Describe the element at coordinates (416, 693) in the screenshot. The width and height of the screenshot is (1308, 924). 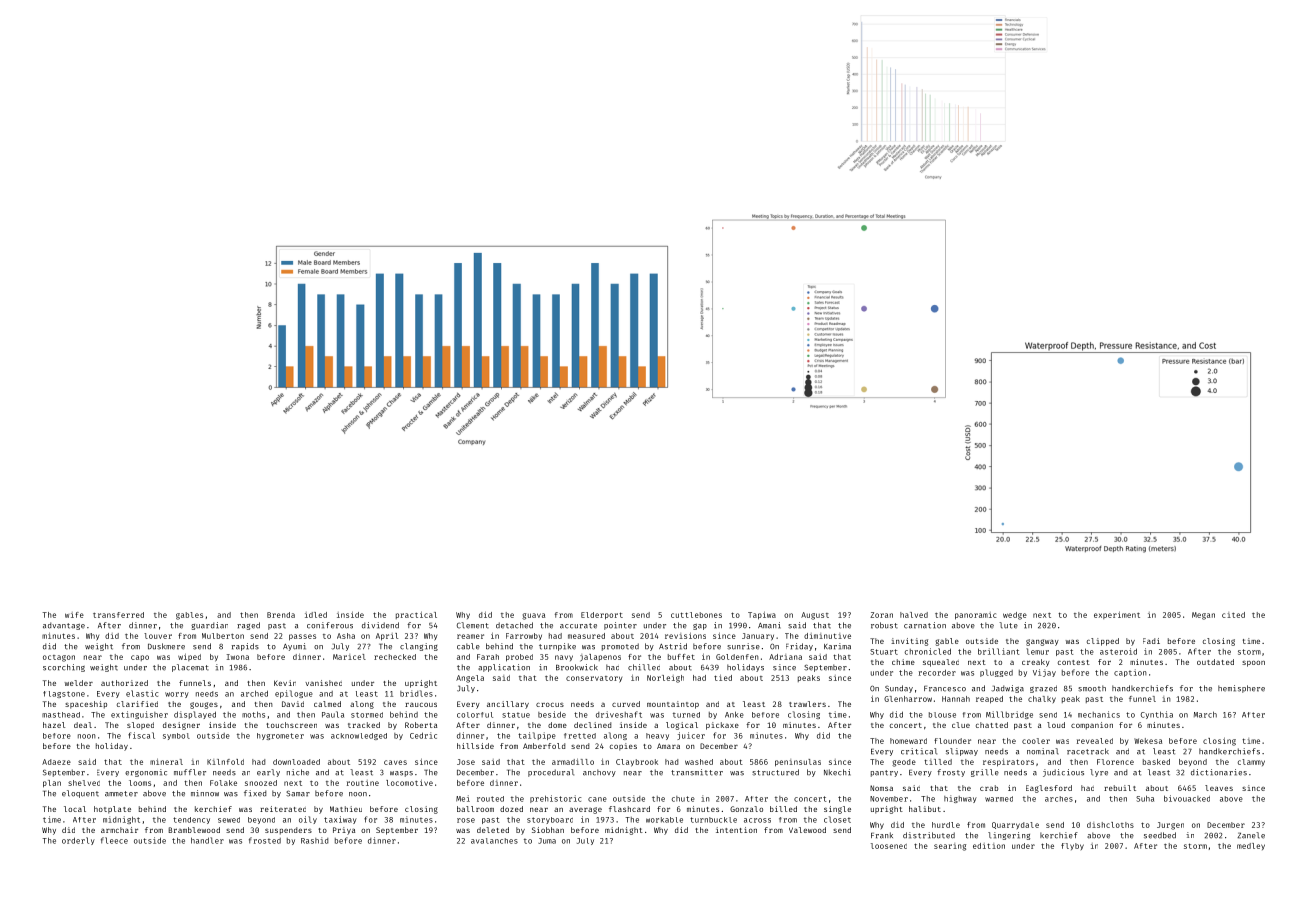
I see `bridles` at that location.
